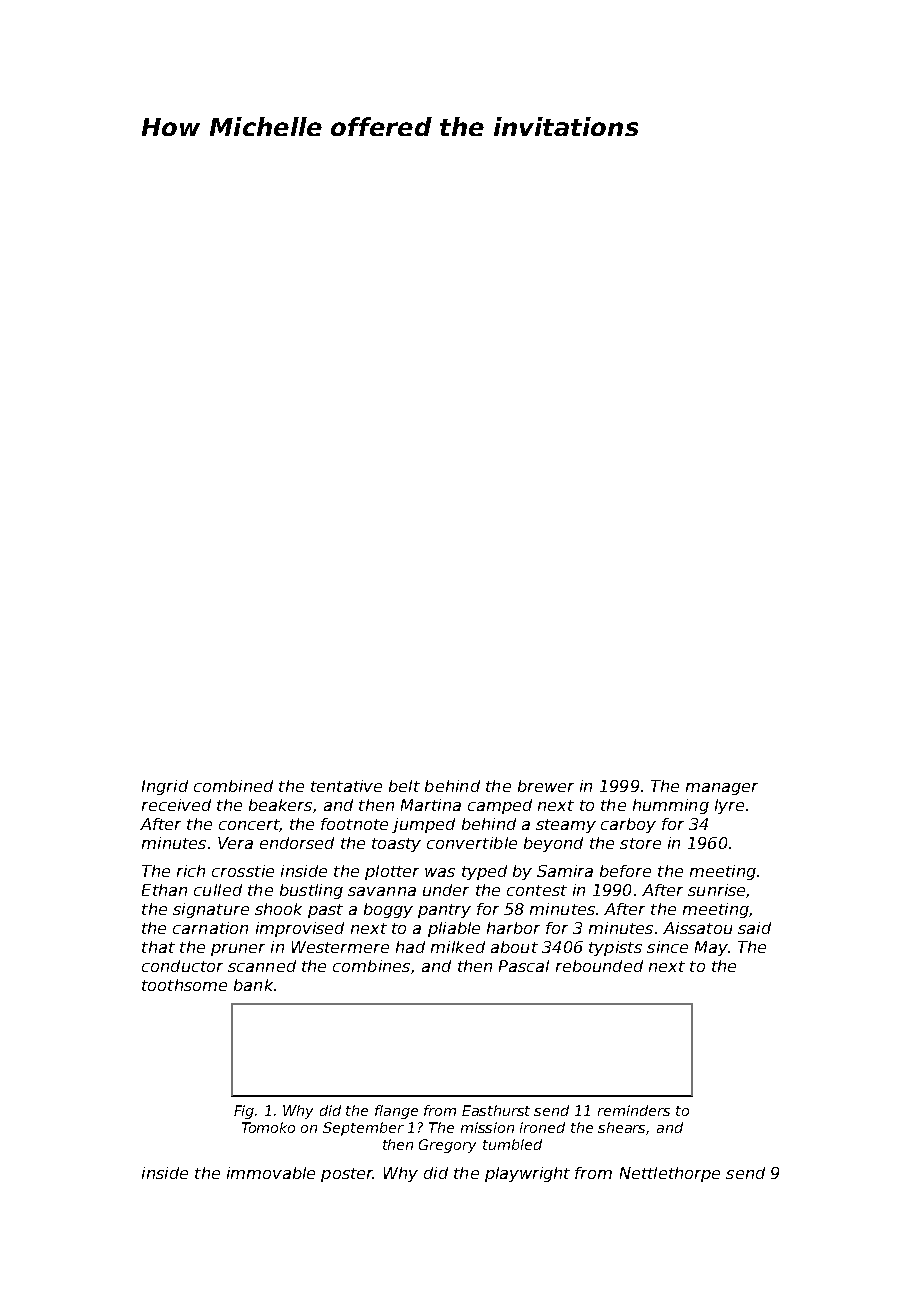 The height and width of the screenshot is (1314, 924). What do you see at coordinates (524, 966) in the screenshot?
I see `Pascal` at bounding box center [524, 966].
